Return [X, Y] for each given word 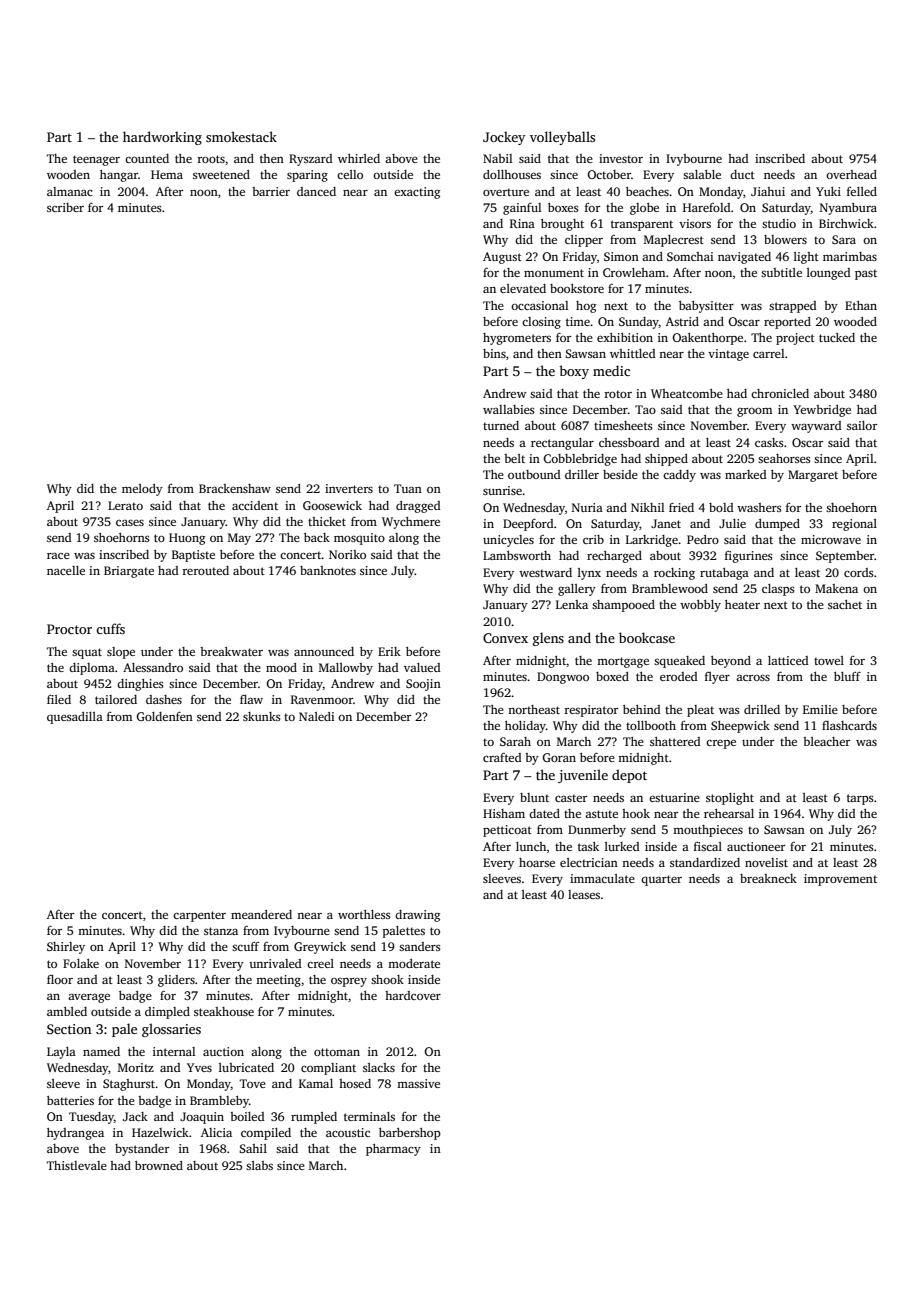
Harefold [707, 207]
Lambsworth [517, 555]
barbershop [410, 1134]
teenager [96, 160]
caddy [679, 476]
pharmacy [393, 1150]
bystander [142, 1150]
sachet [845, 604]
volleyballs [562, 138]
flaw [251, 699]
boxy [574, 372]
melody [142, 490]
